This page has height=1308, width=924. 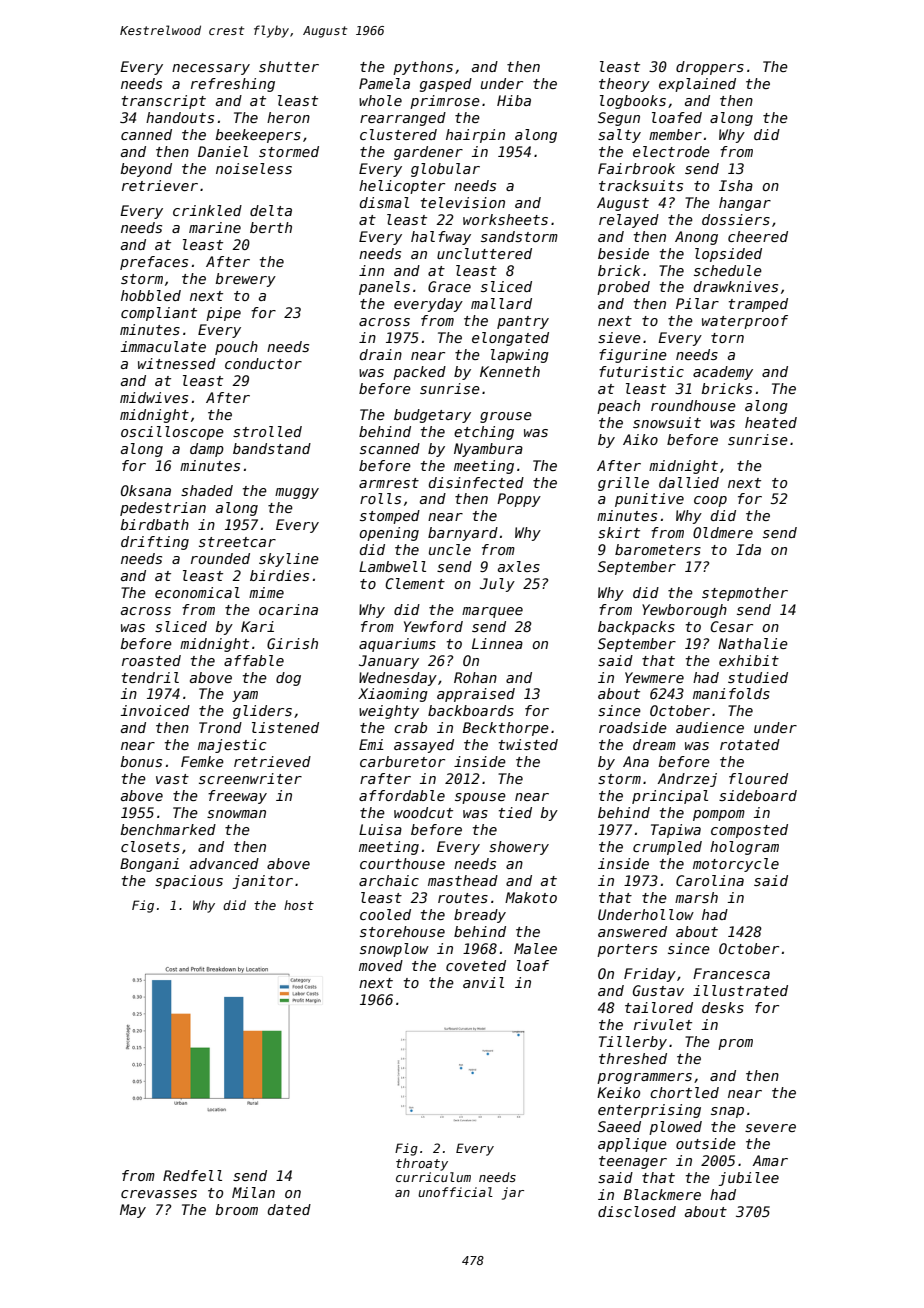 What do you see at coordinates (384, 83) in the page?
I see `Pamela` at bounding box center [384, 83].
